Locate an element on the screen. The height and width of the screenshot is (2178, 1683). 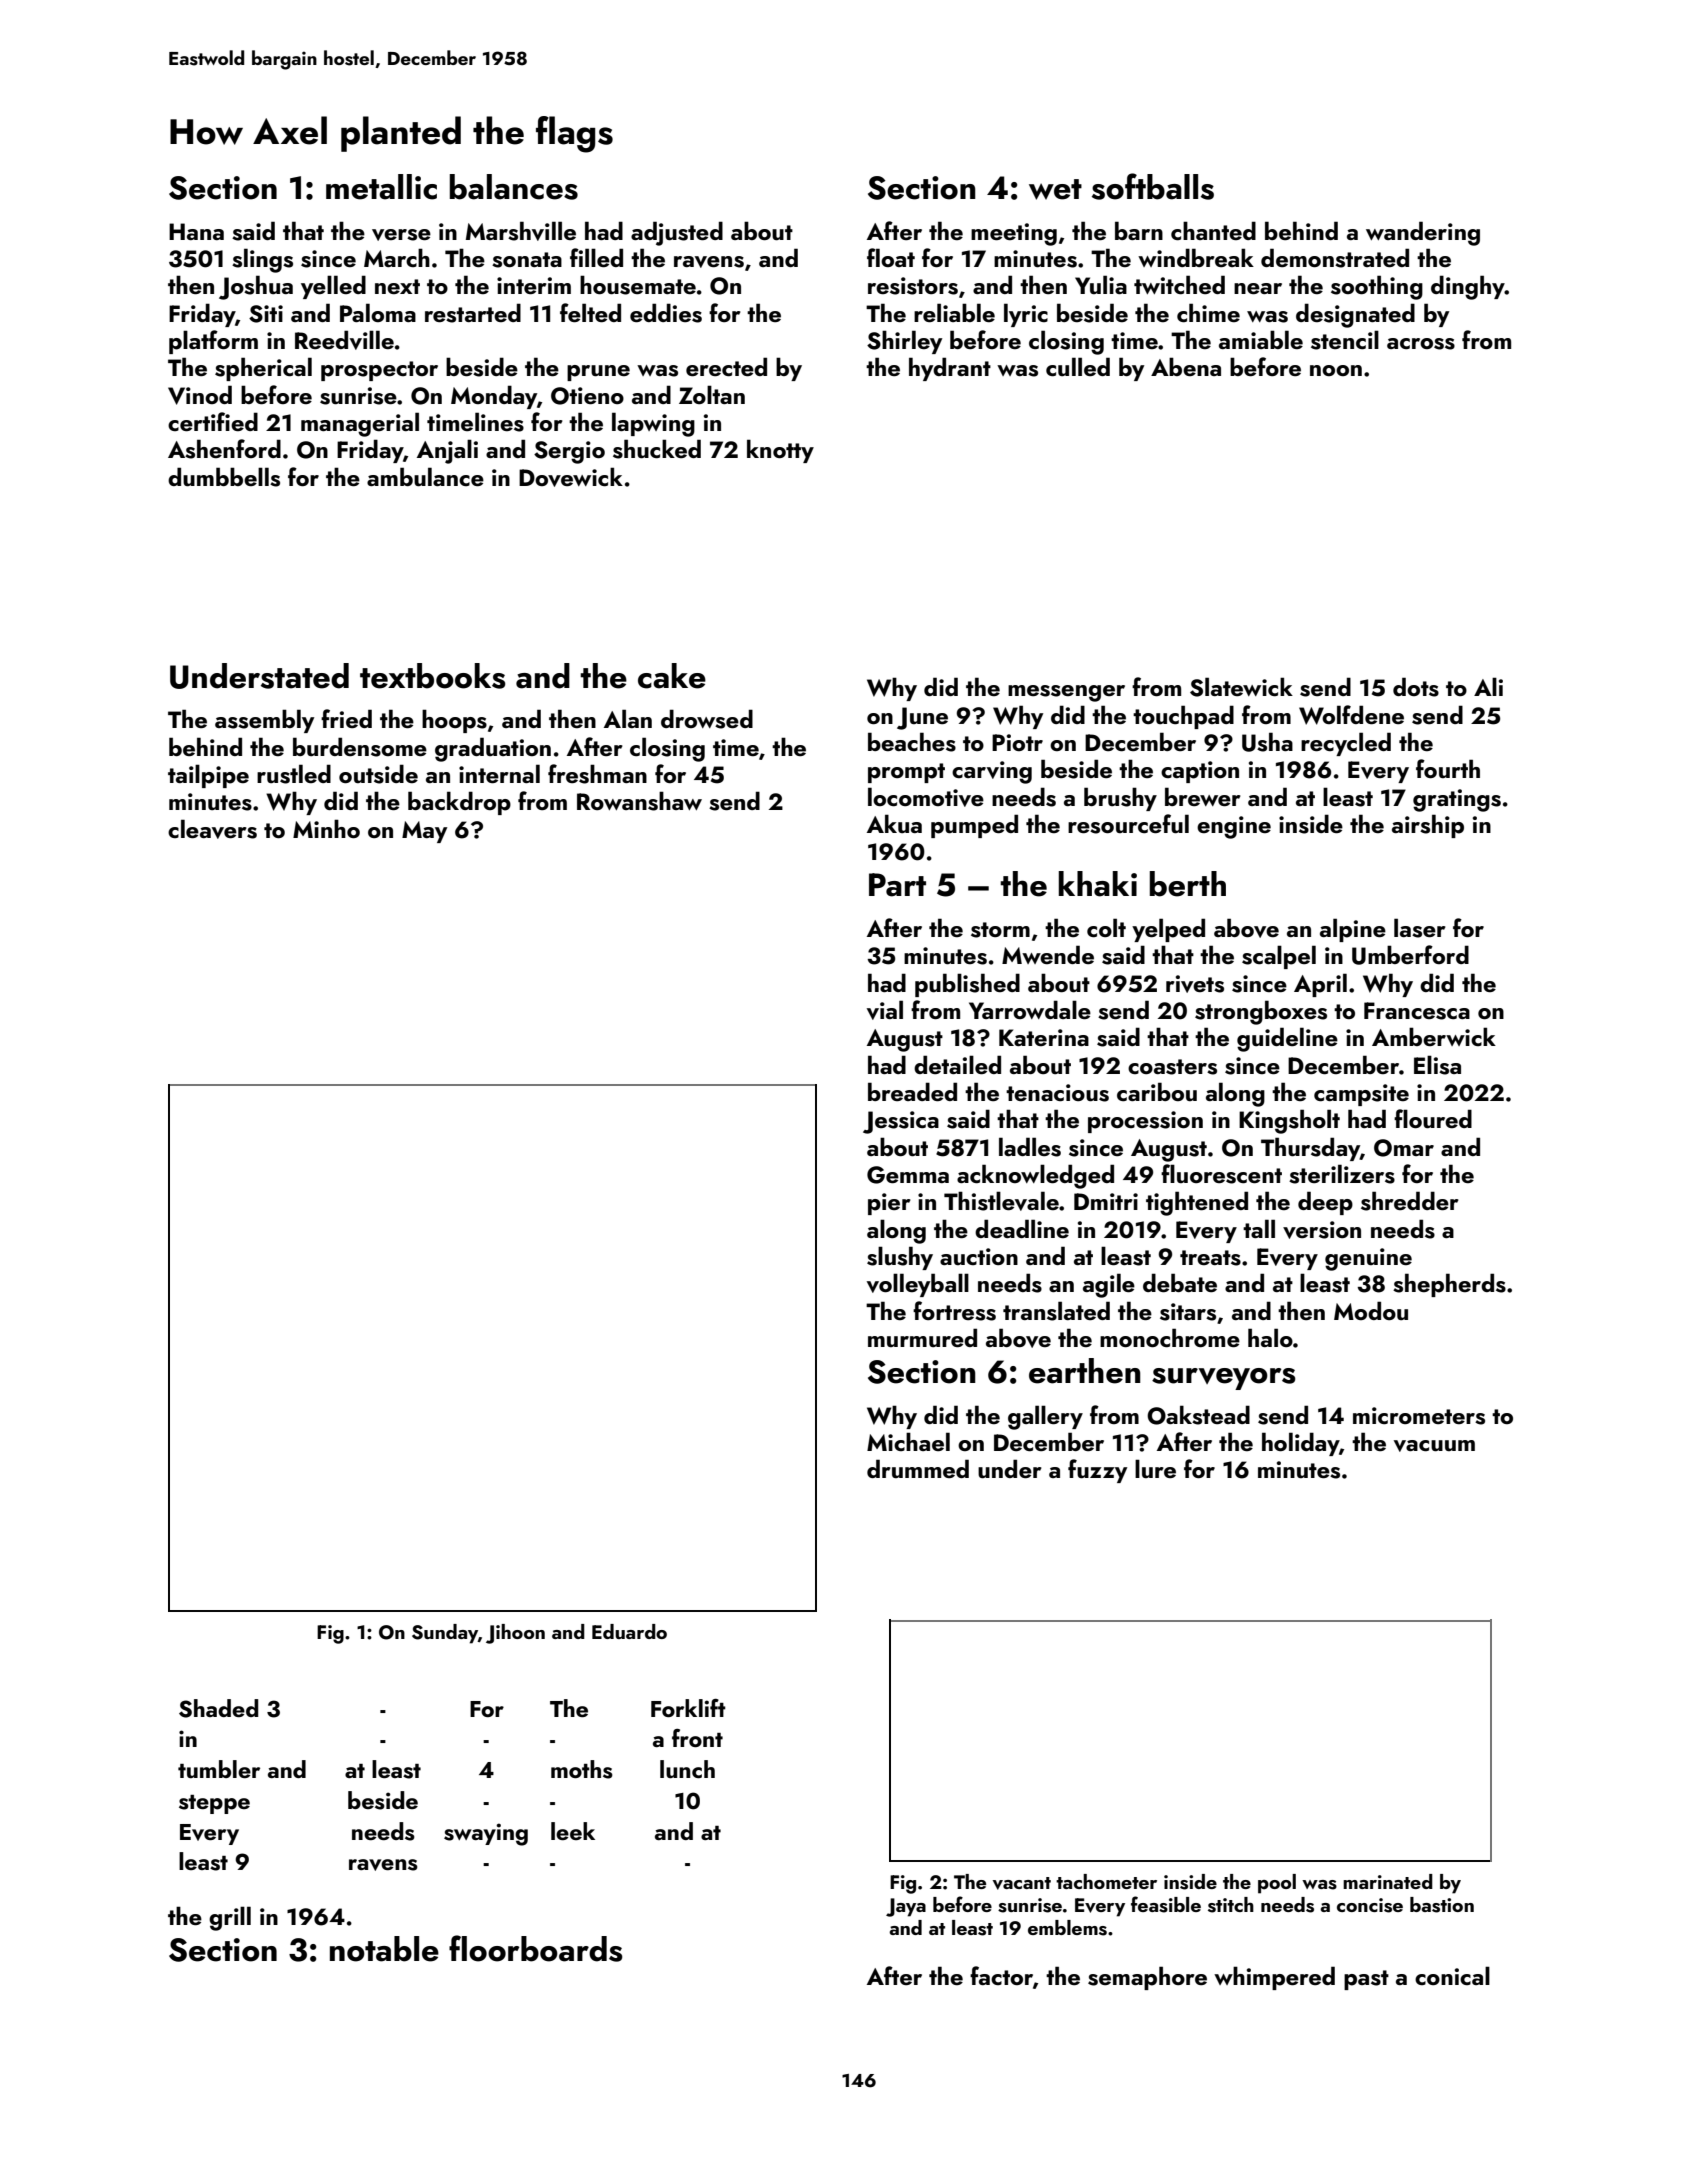
gratings is located at coordinates (1457, 800).
